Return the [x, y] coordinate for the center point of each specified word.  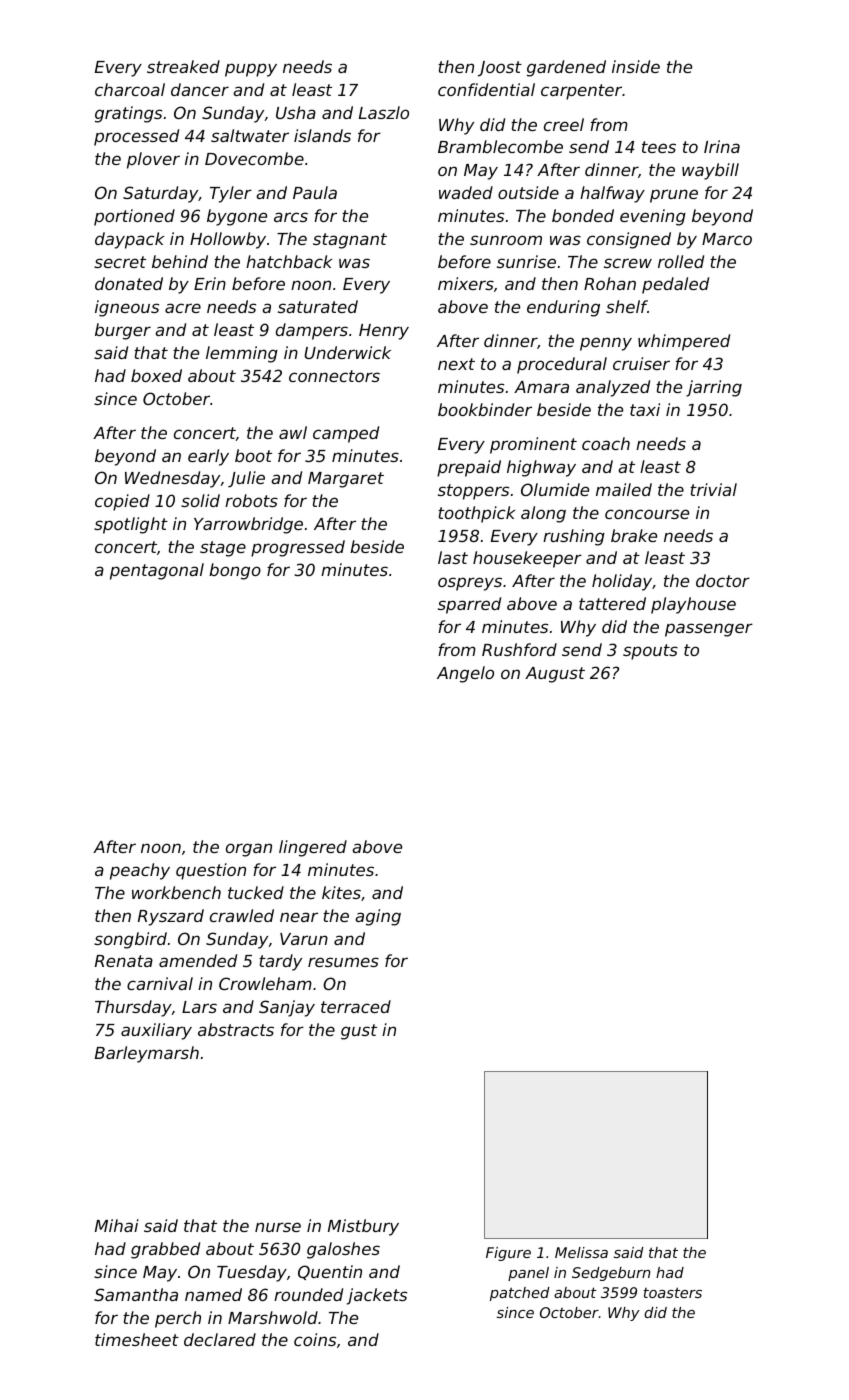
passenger [709, 630]
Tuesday [252, 1273]
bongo [235, 571]
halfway [612, 194]
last [453, 557]
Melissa [581, 1252]
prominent [533, 445]
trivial [713, 489]
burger [123, 331]
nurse [278, 1227]
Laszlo [384, 112]
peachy [140, 871]
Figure [508, 1254]
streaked [183, 66]
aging [378, 917]
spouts [650, 652]
